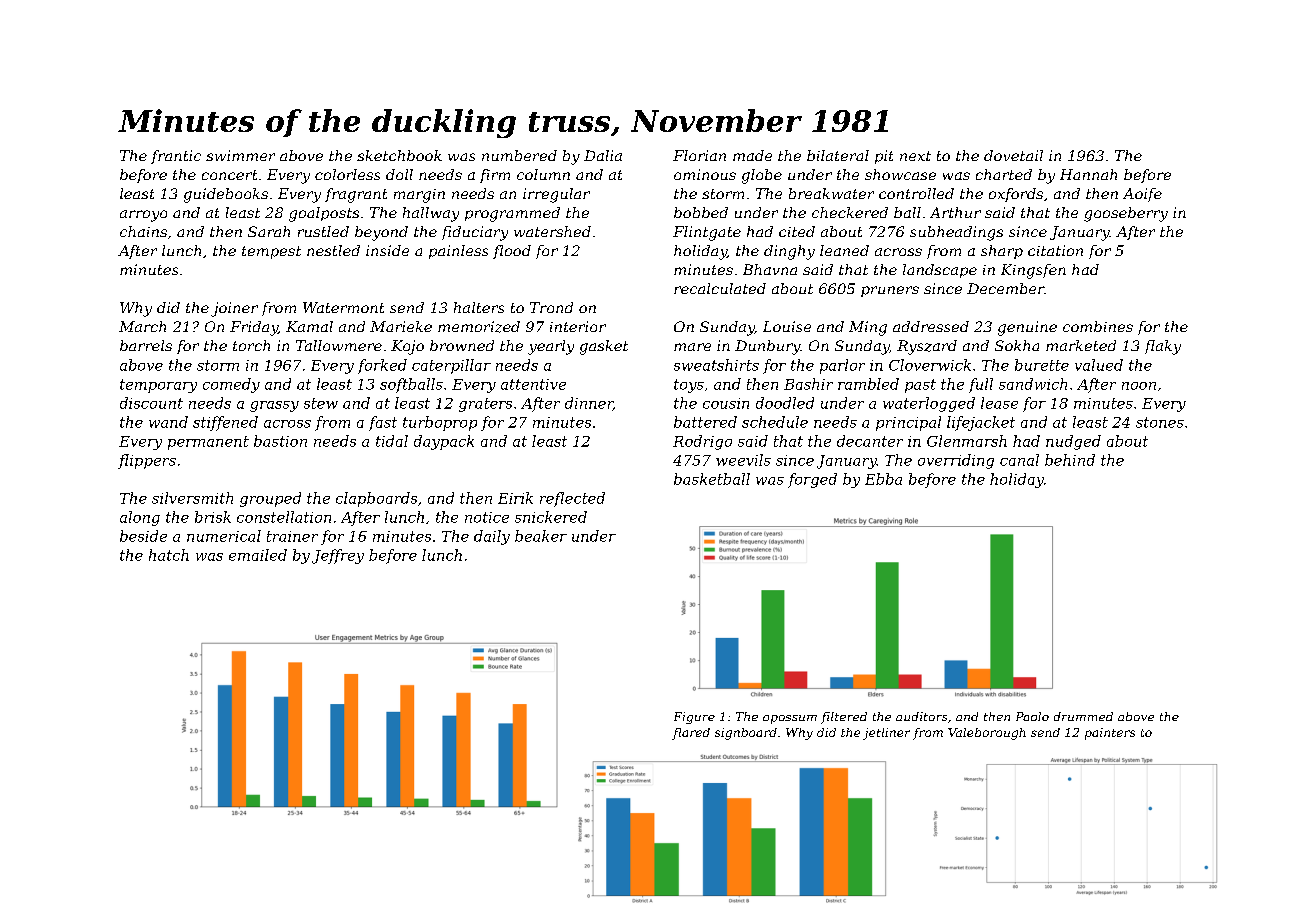 This screenshot has height=924, width=1308. Describe the element at coordinates (376, 499) in the screenshot. I see `clapboards` at that location.
